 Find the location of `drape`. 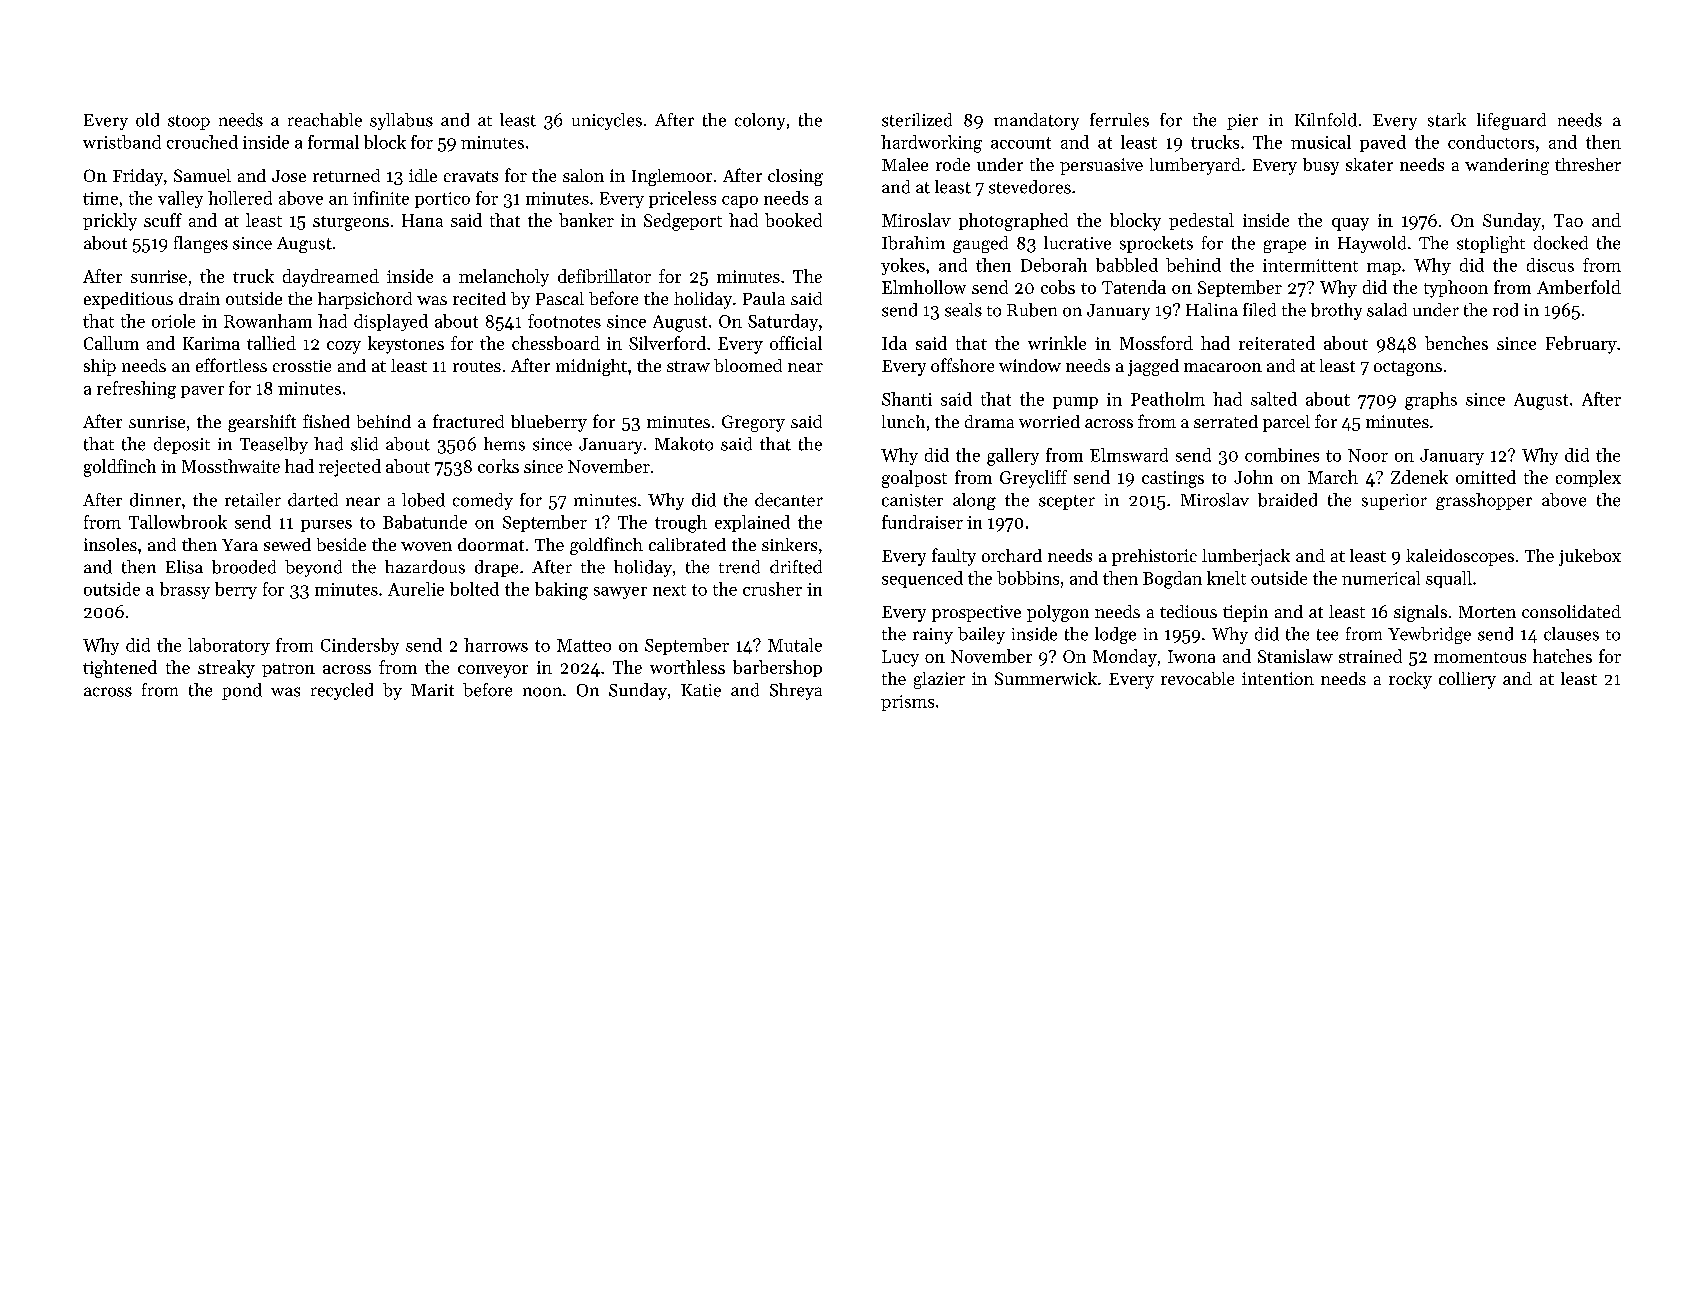

drape is located at coordinates (496, 568).
